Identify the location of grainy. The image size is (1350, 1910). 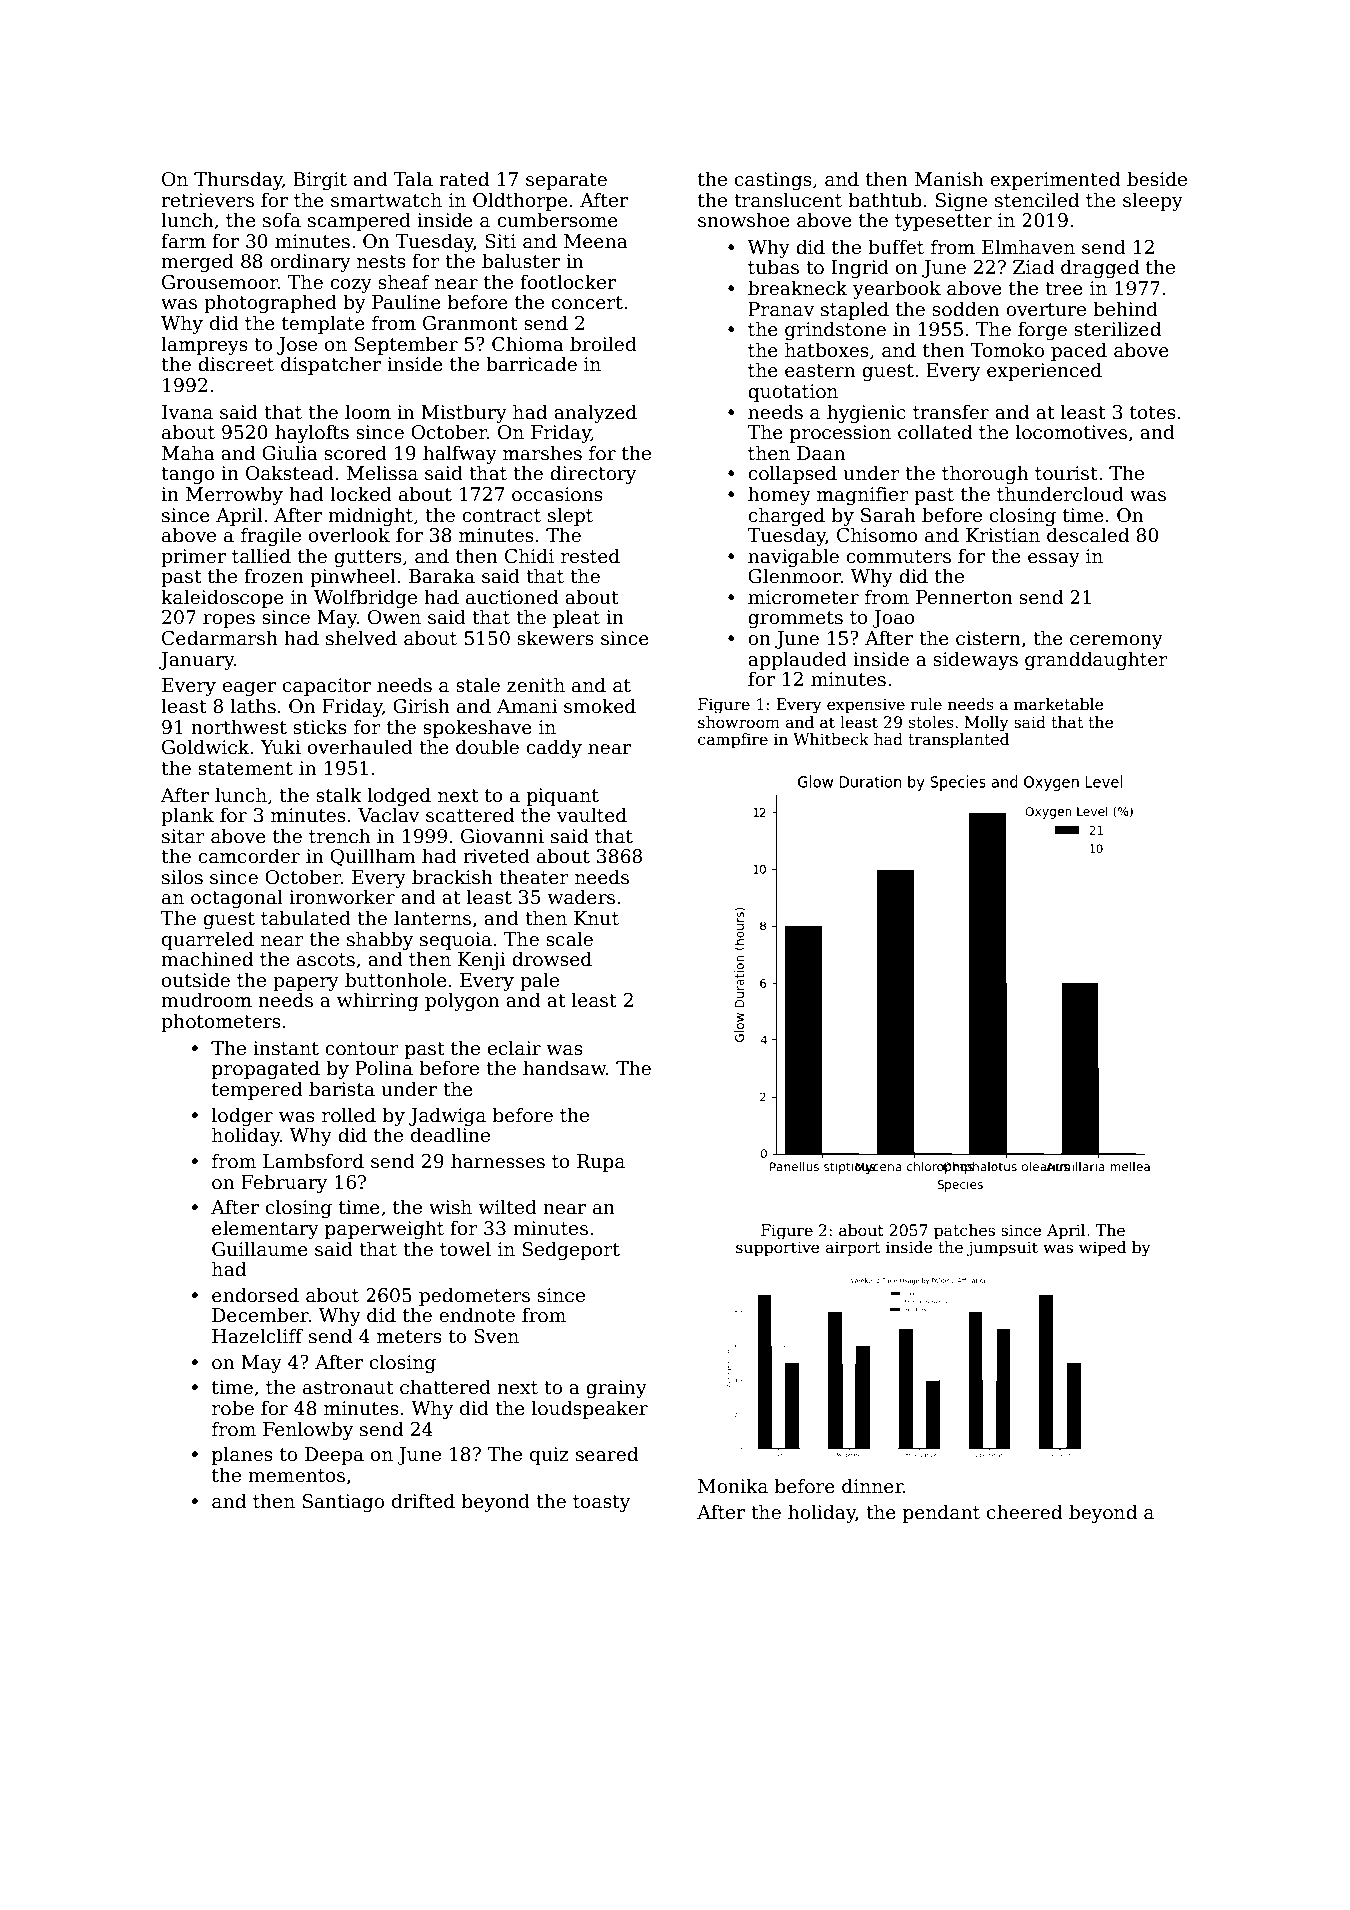
(616, 1389).
